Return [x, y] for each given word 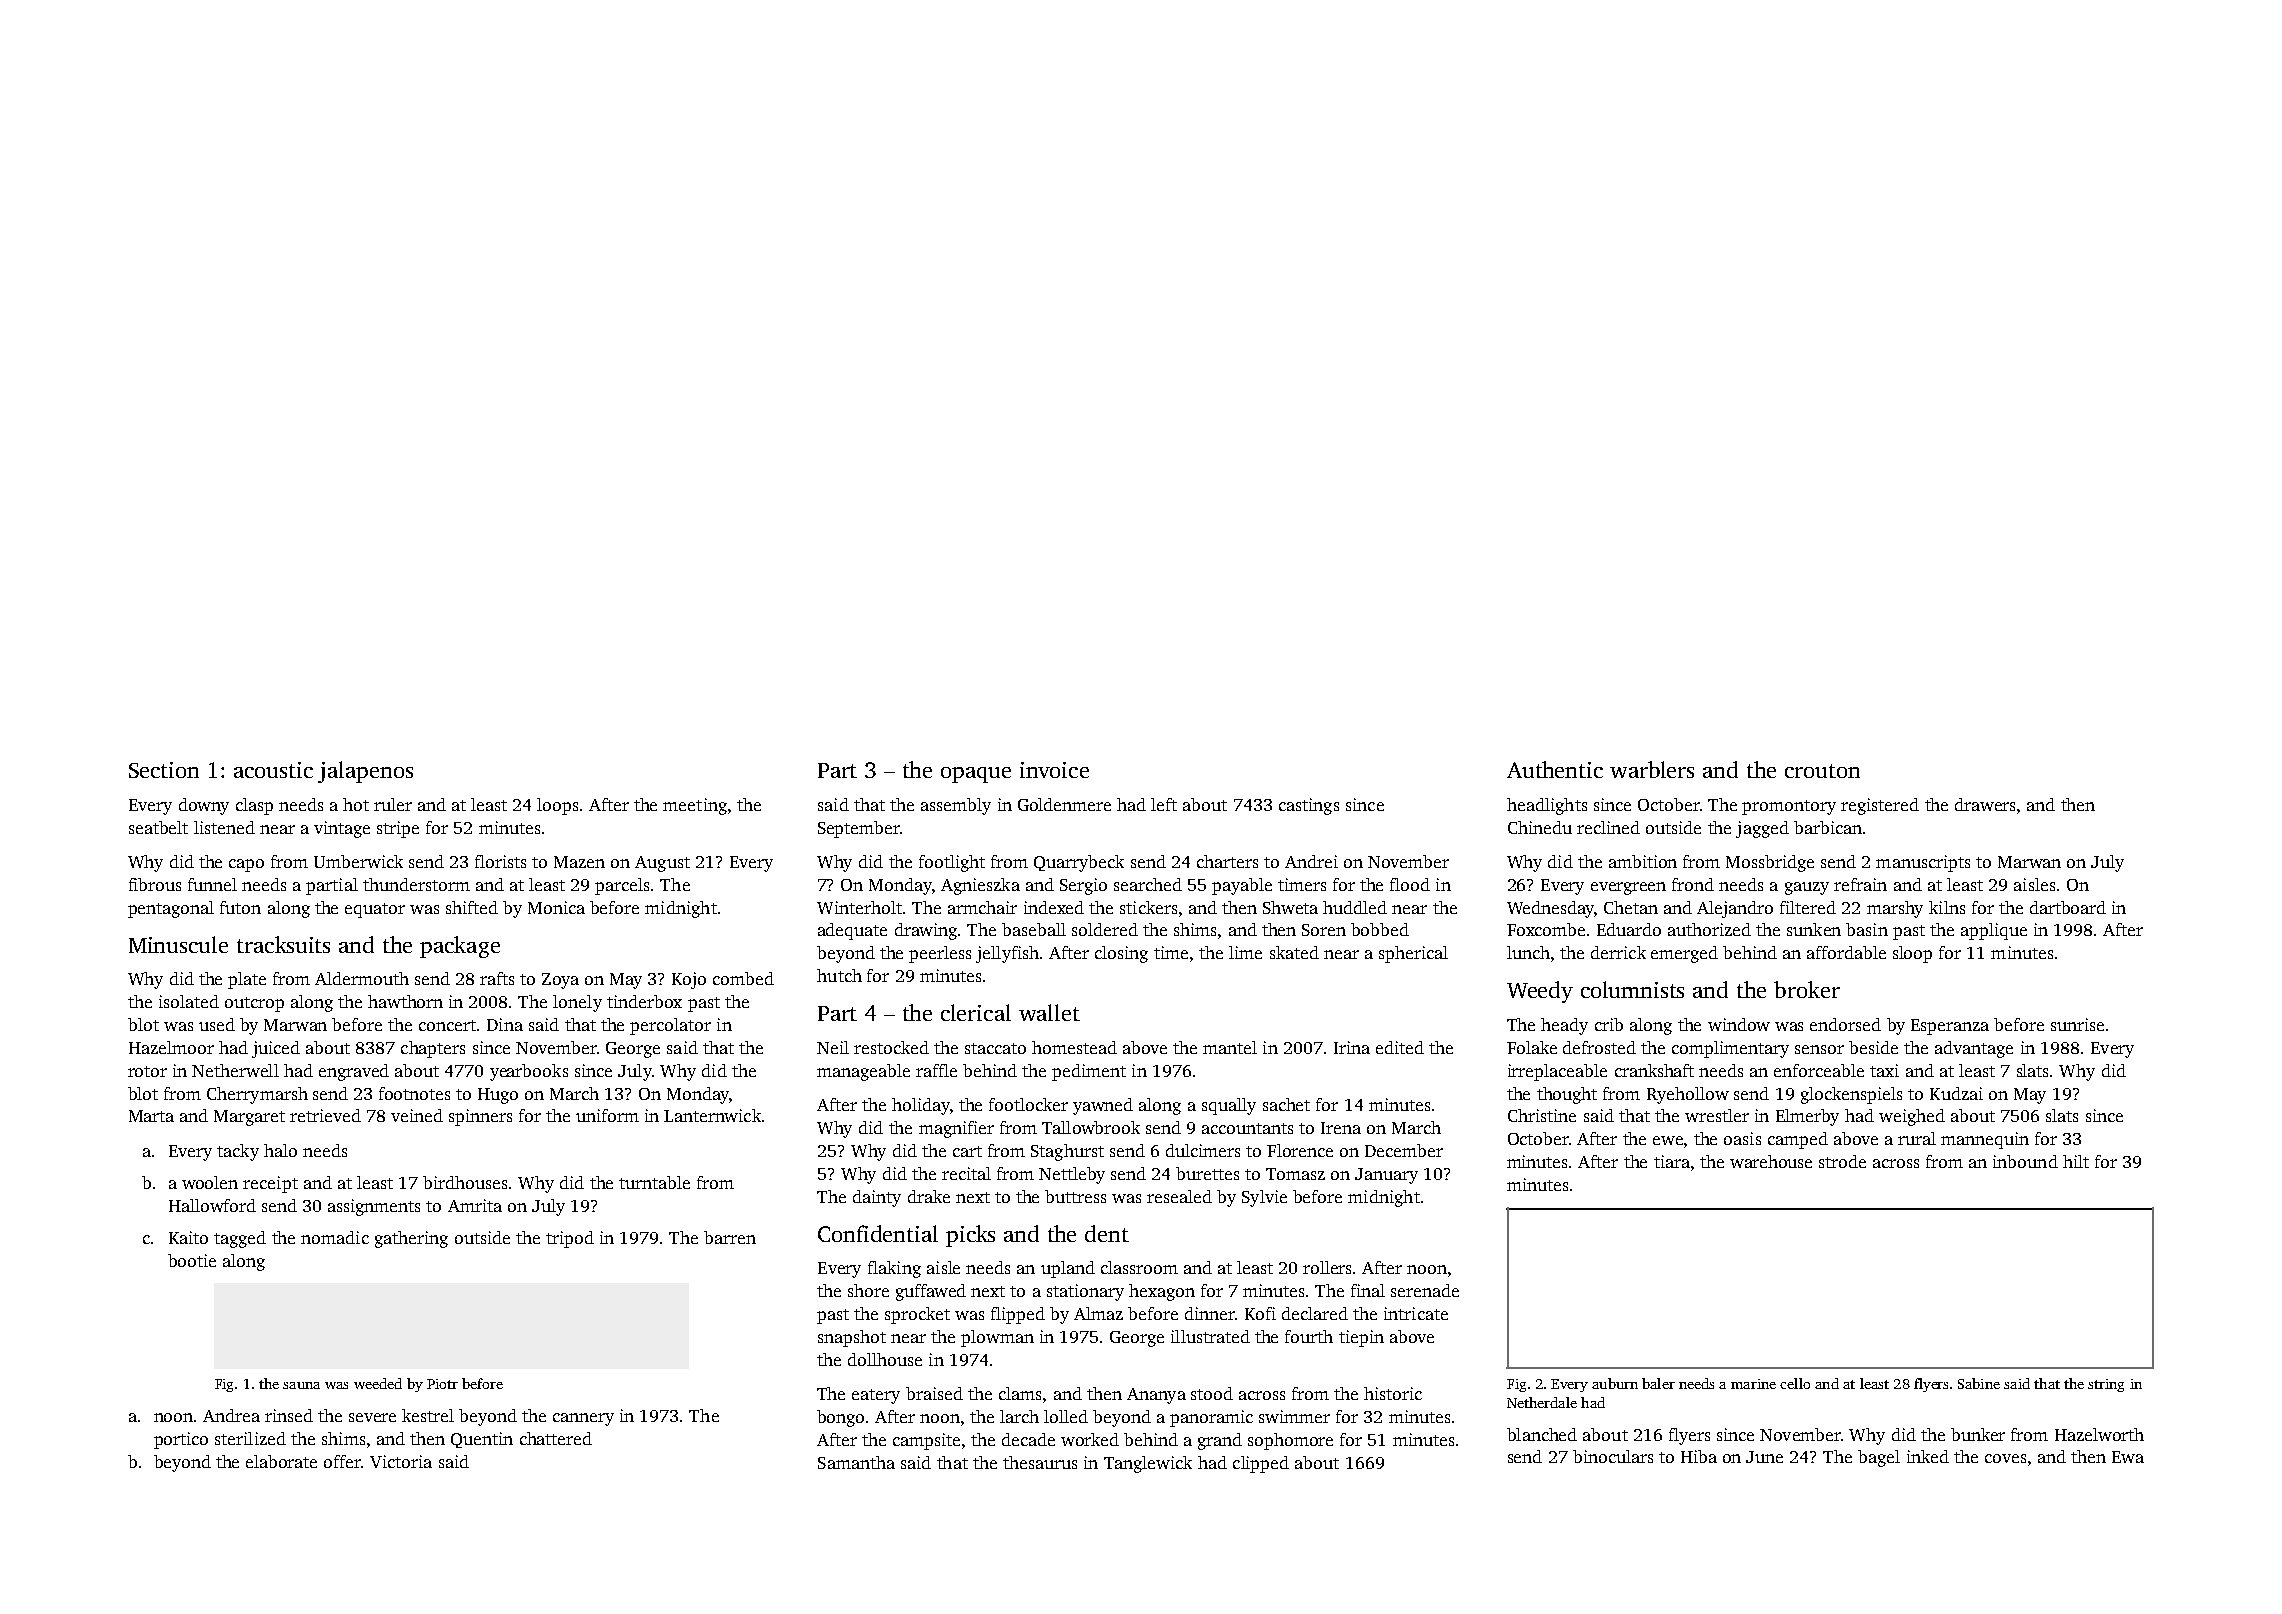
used [217, 1024]
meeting [695, 806]
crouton [1822, 771]
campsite [926, 1441]
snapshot [852, 1338]
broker [1807, 989]
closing [1121, 954]
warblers [1652, 769]
